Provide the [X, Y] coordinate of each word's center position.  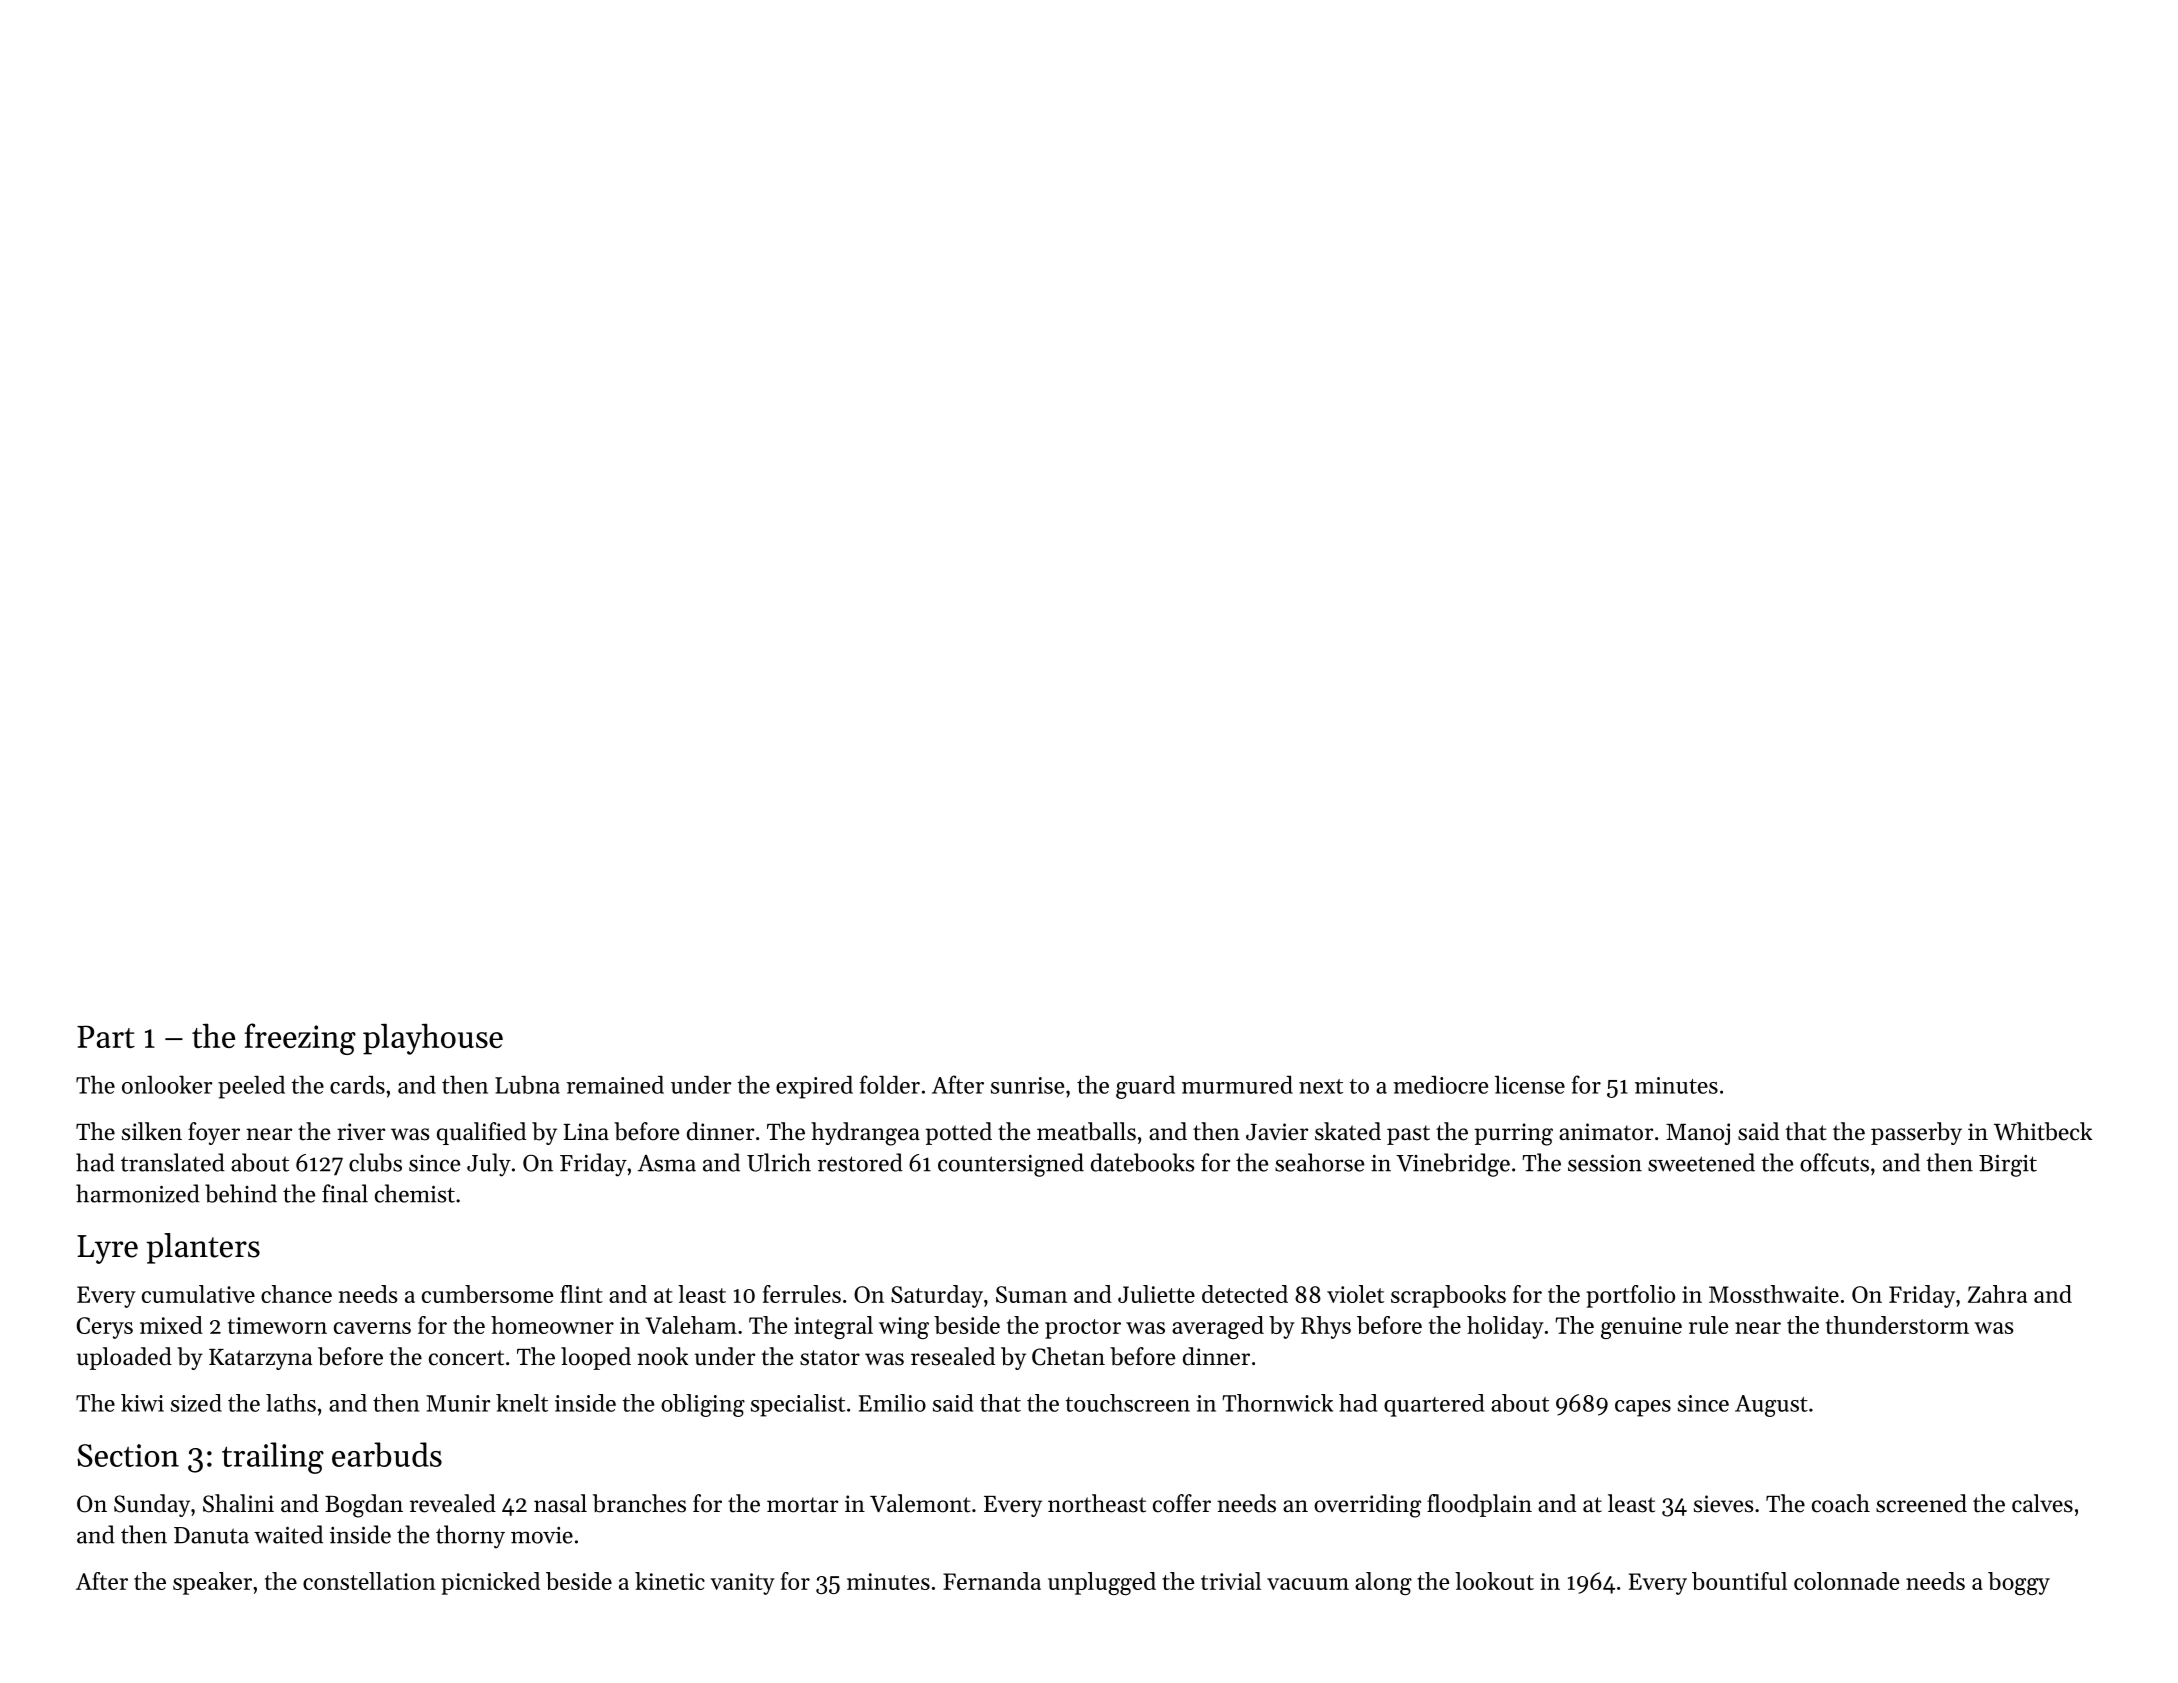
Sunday [152, 1505]
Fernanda [992, 1581]
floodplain [1479, 1505]
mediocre [1440, 1084]
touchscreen [1127, 1403]
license [1530, 1084]
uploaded [124, 1358]
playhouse [433, 1039]
